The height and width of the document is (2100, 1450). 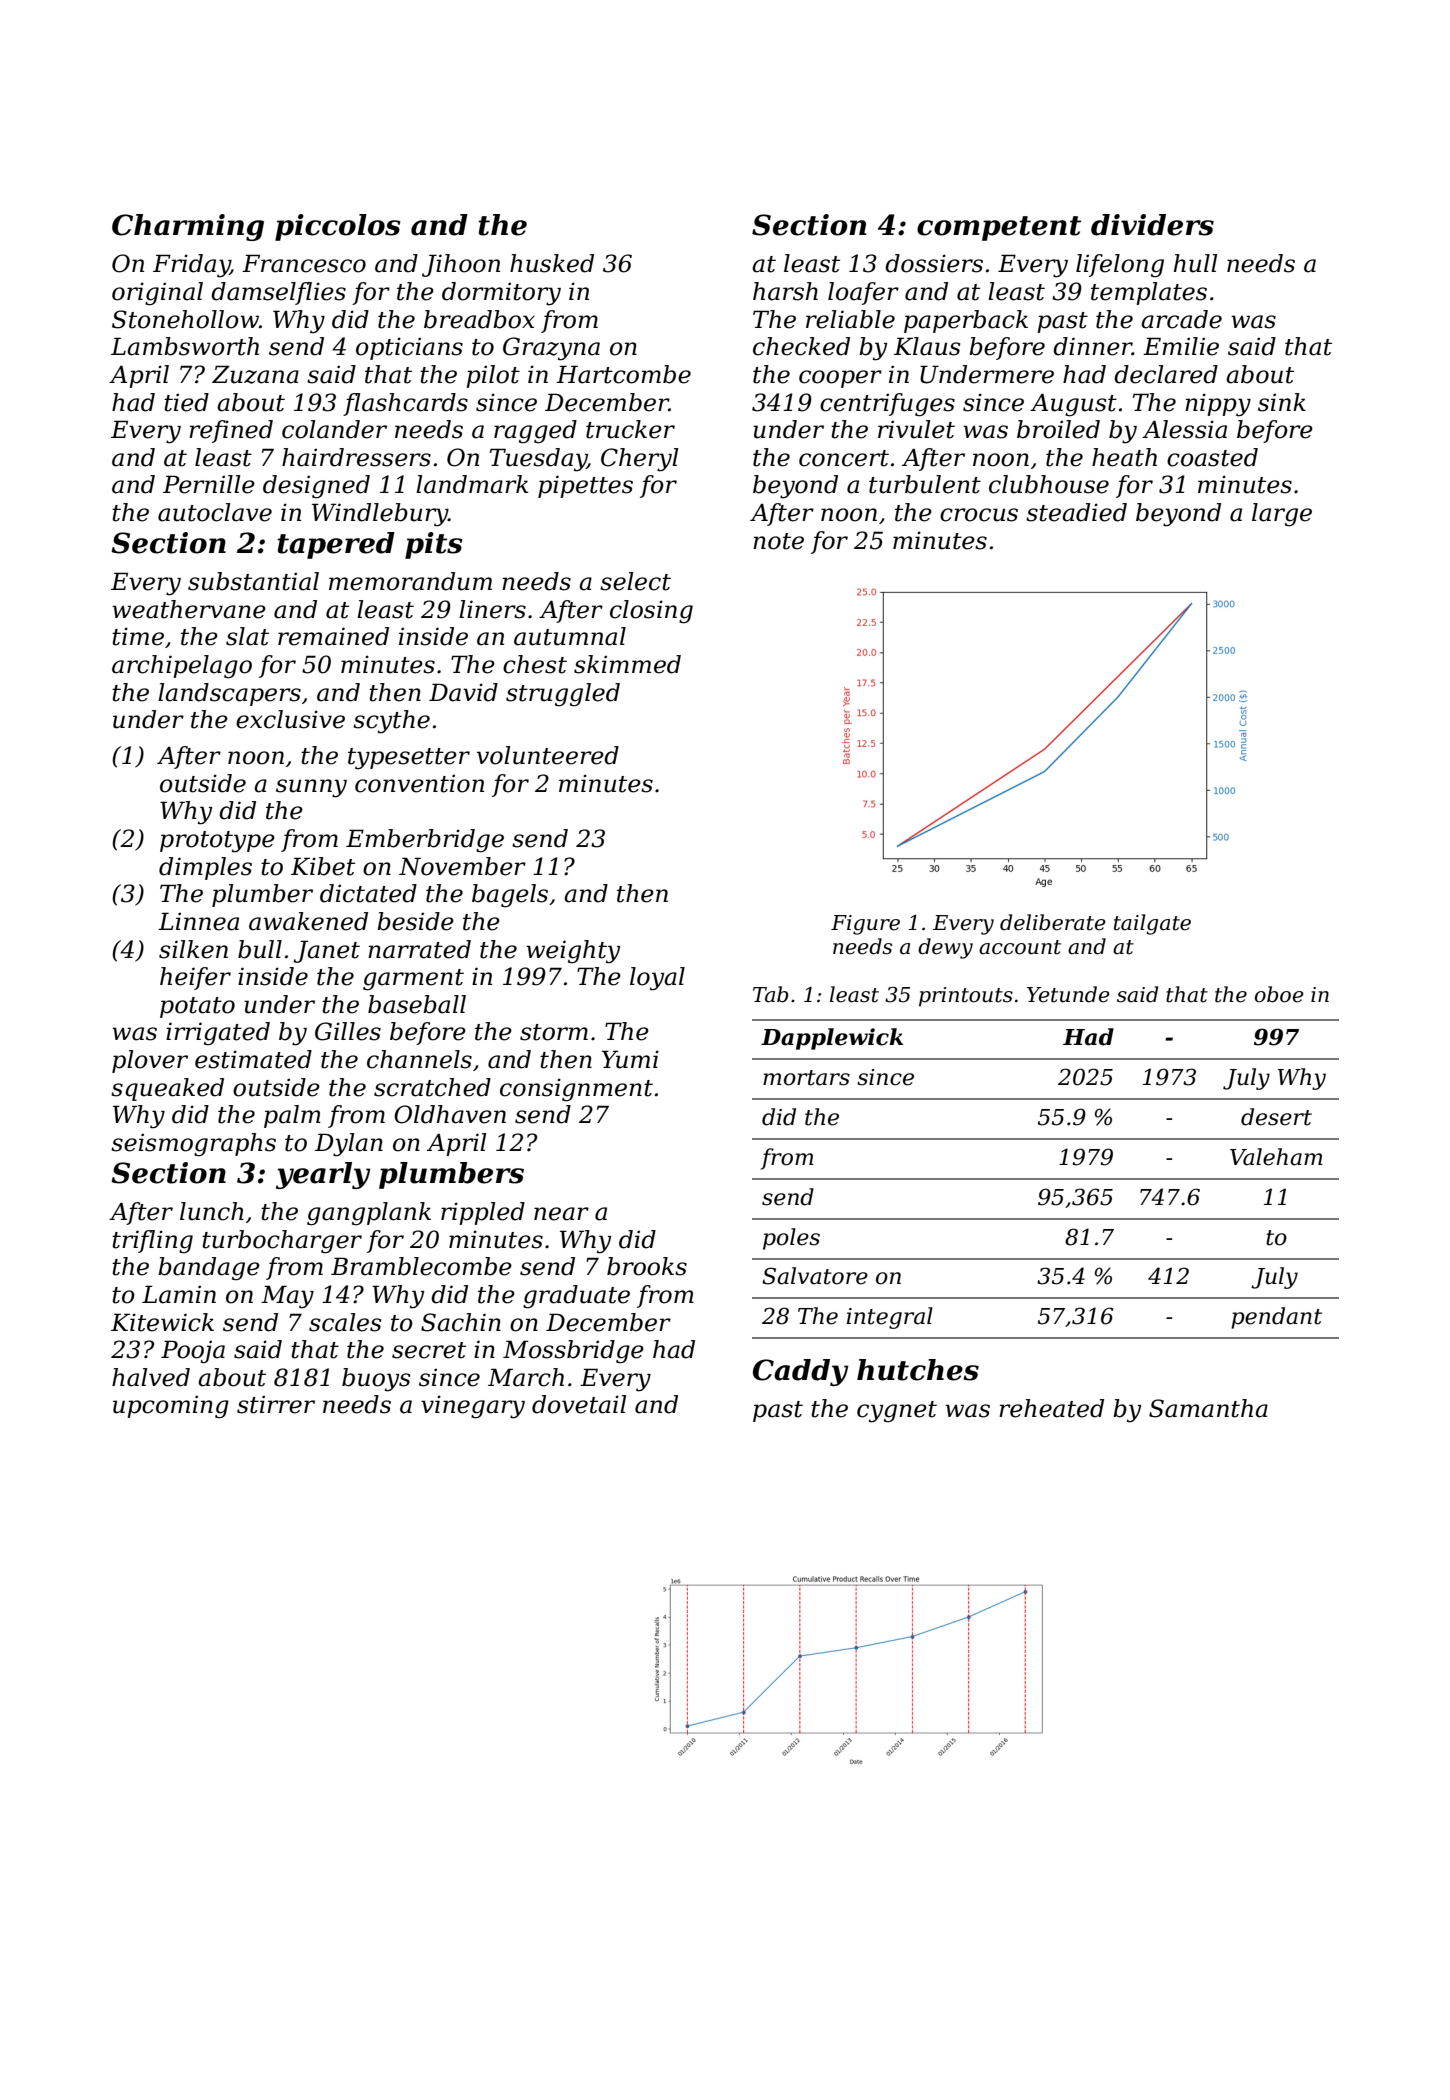 I want to click on loyal, so click(x=657, y=979).
